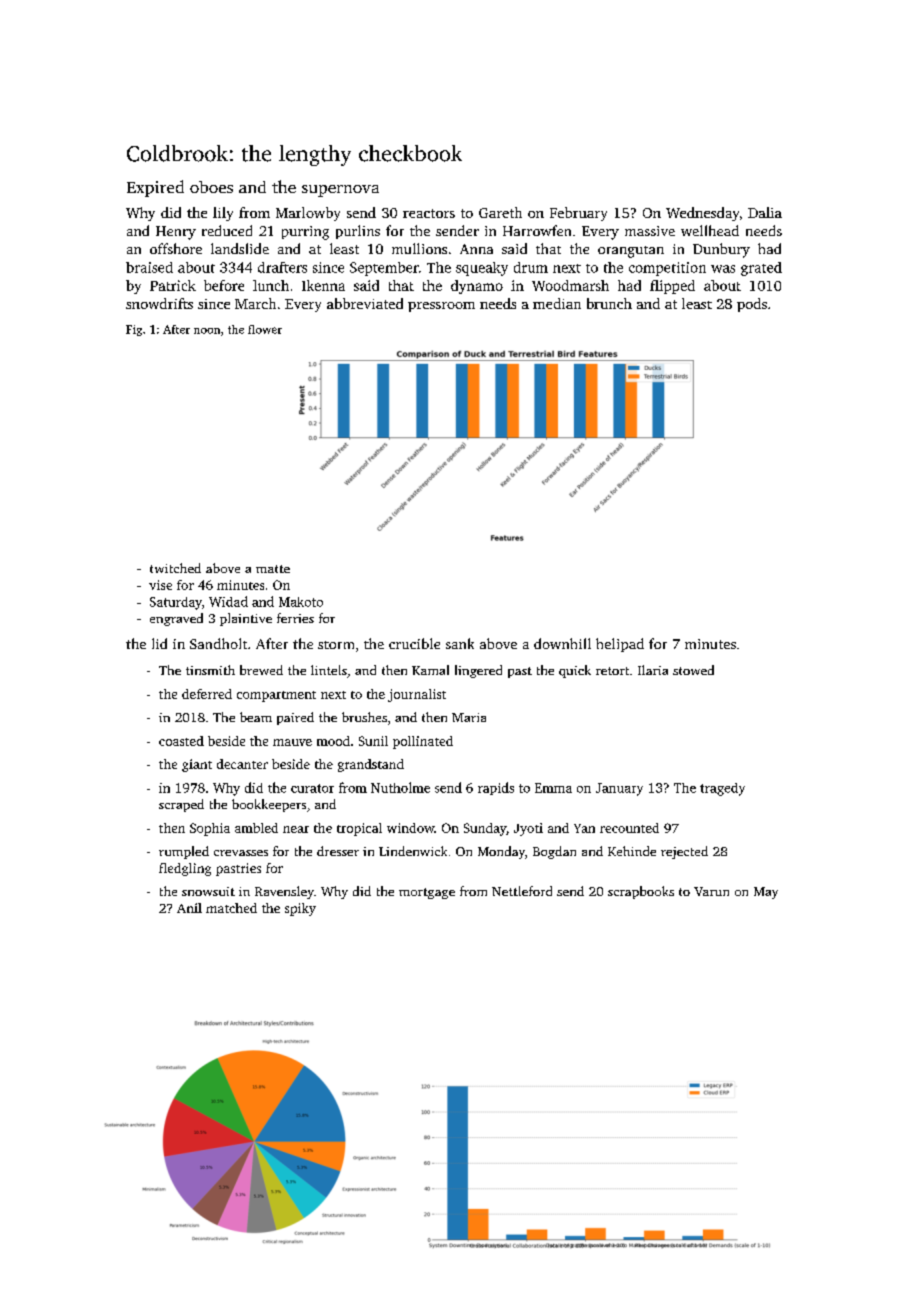 The height and width of the screenshot is (1316, 908). I want to click on brushes, so click(364, 717).
